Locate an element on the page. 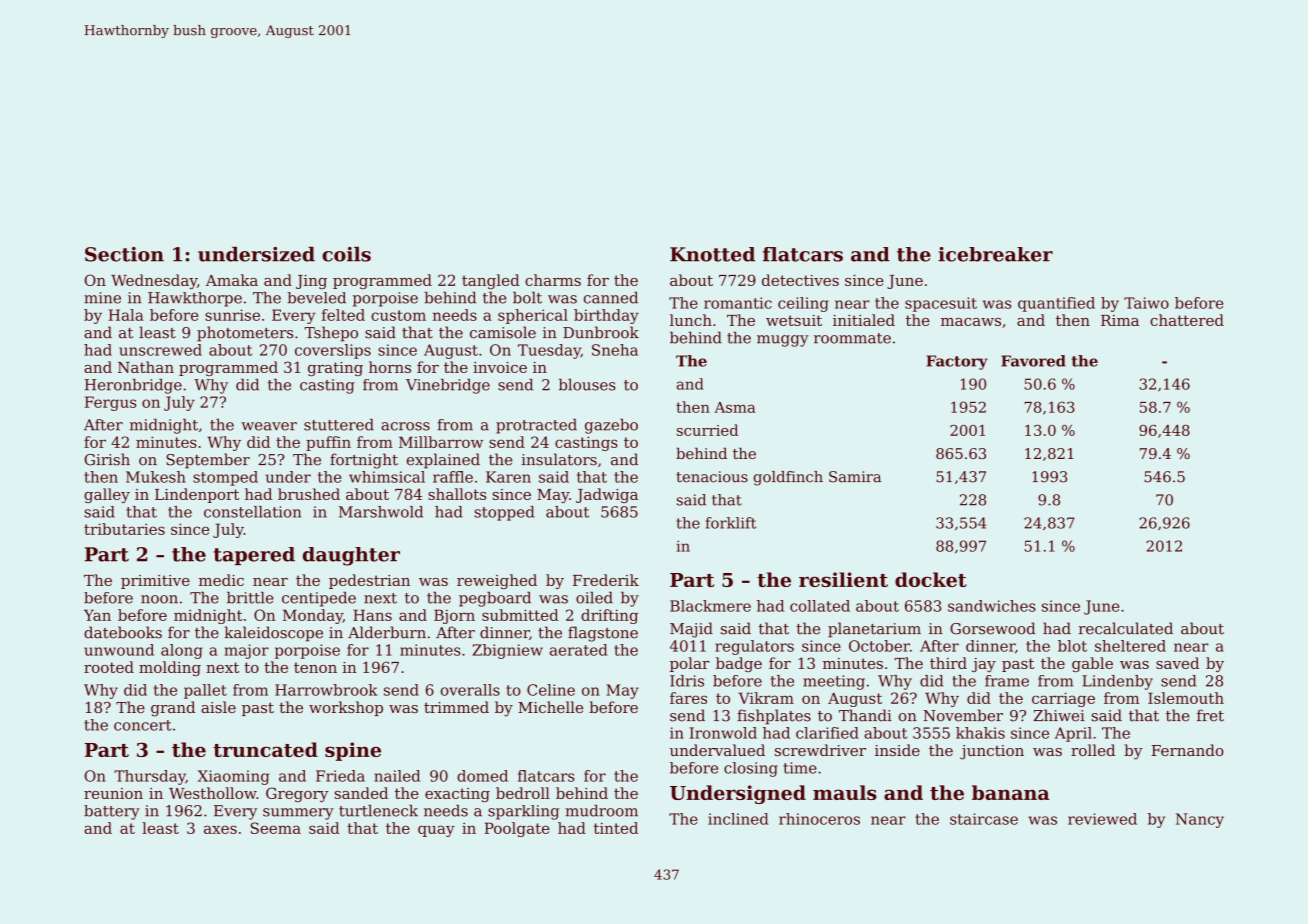 The height and width of the document is (924, 1308). battery is located at coordinates (112, 812).
